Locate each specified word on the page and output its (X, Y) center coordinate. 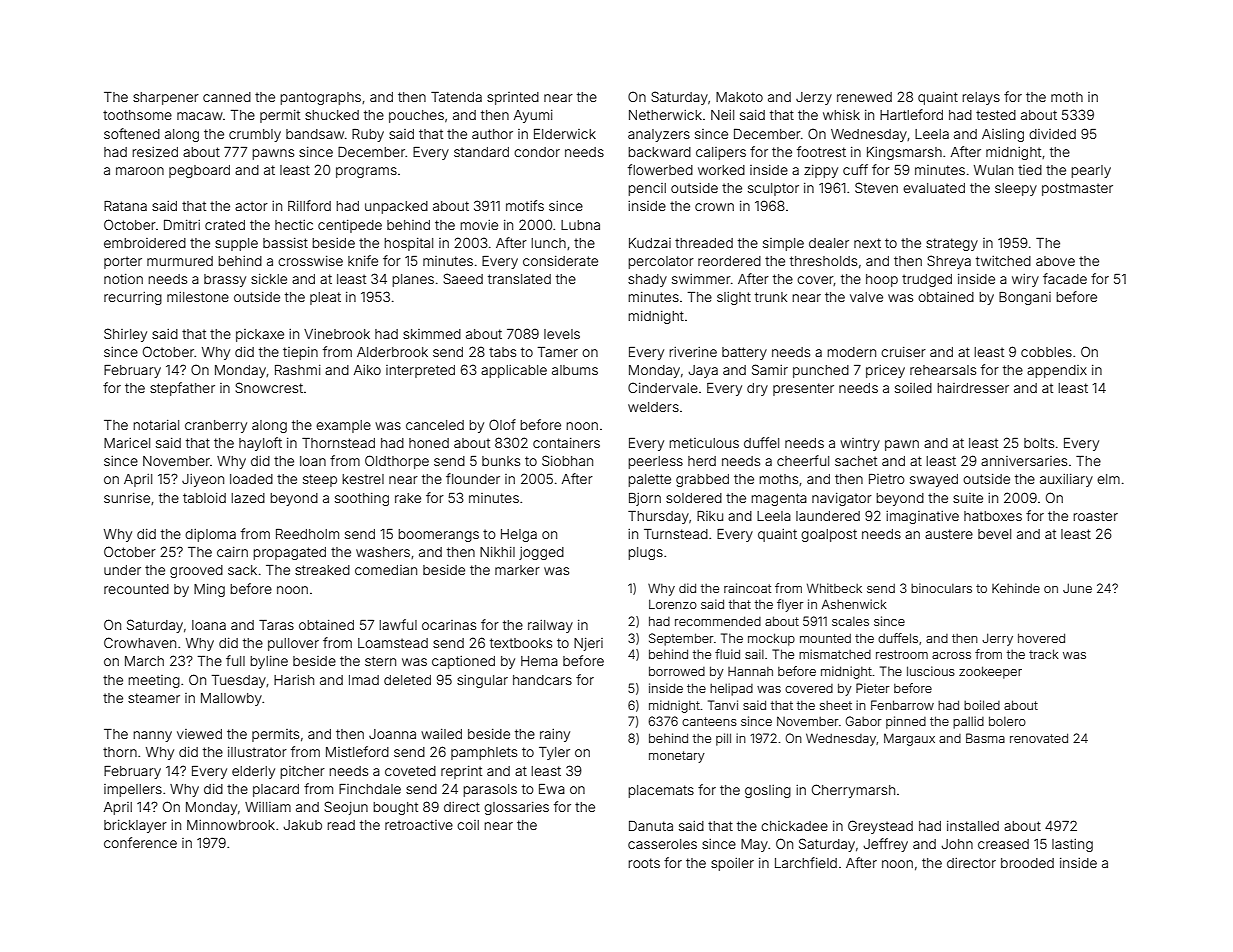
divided (1052, 134)
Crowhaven (140, 642)
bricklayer (135, 826)
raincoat (747, 588)
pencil (647, 189)
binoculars (941, 588)
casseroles (662, 844)
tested (996, 115)
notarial (156, 425)
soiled (913, 388)
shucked (332, 115)
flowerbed (660, 169)
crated (225, 225)
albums (575, 370)
